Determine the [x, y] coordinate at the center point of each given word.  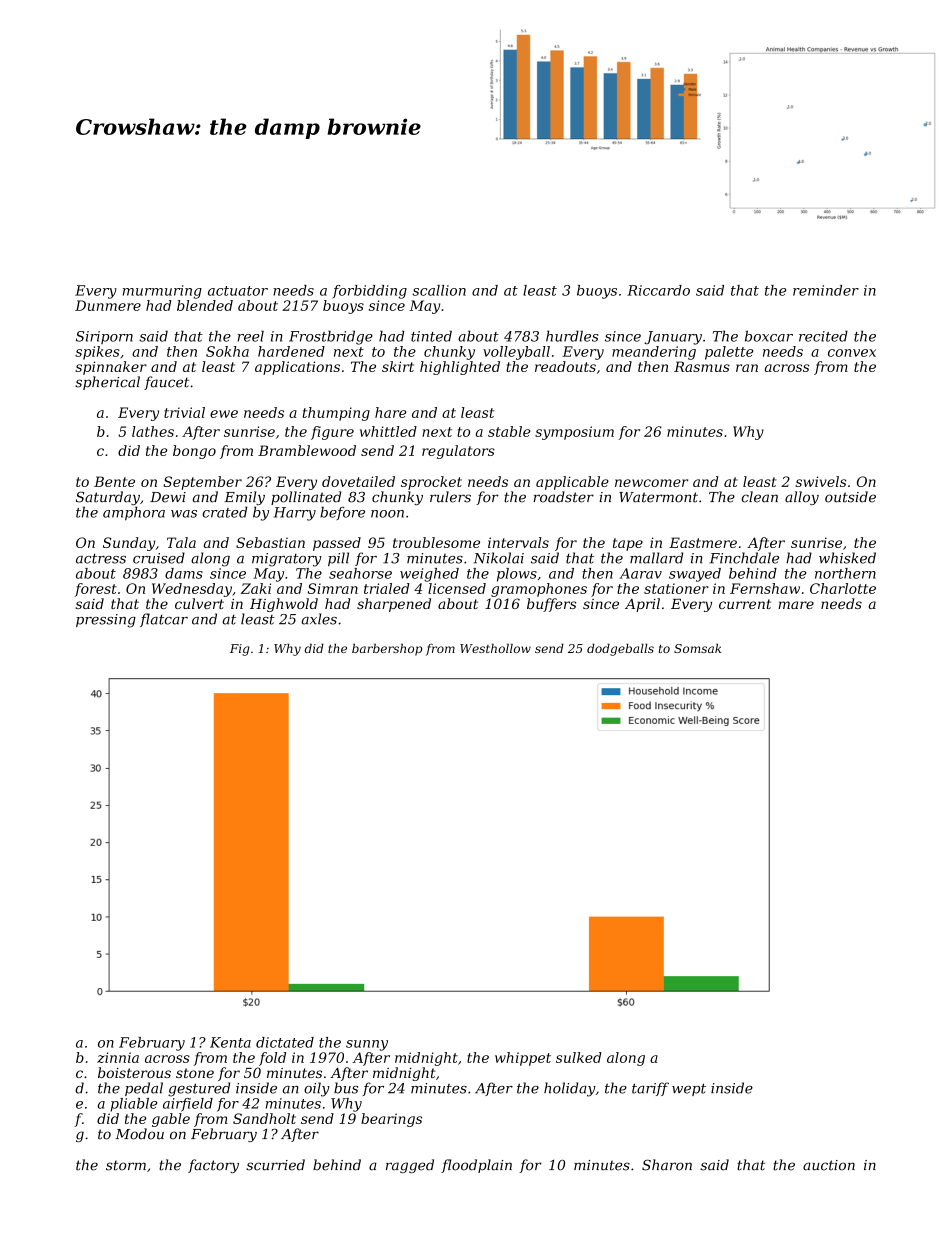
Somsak [697, 648]
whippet [523, 1059]
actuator [238, 291]
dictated [285, 1042]
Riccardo [658, 290]
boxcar [769, 336]
